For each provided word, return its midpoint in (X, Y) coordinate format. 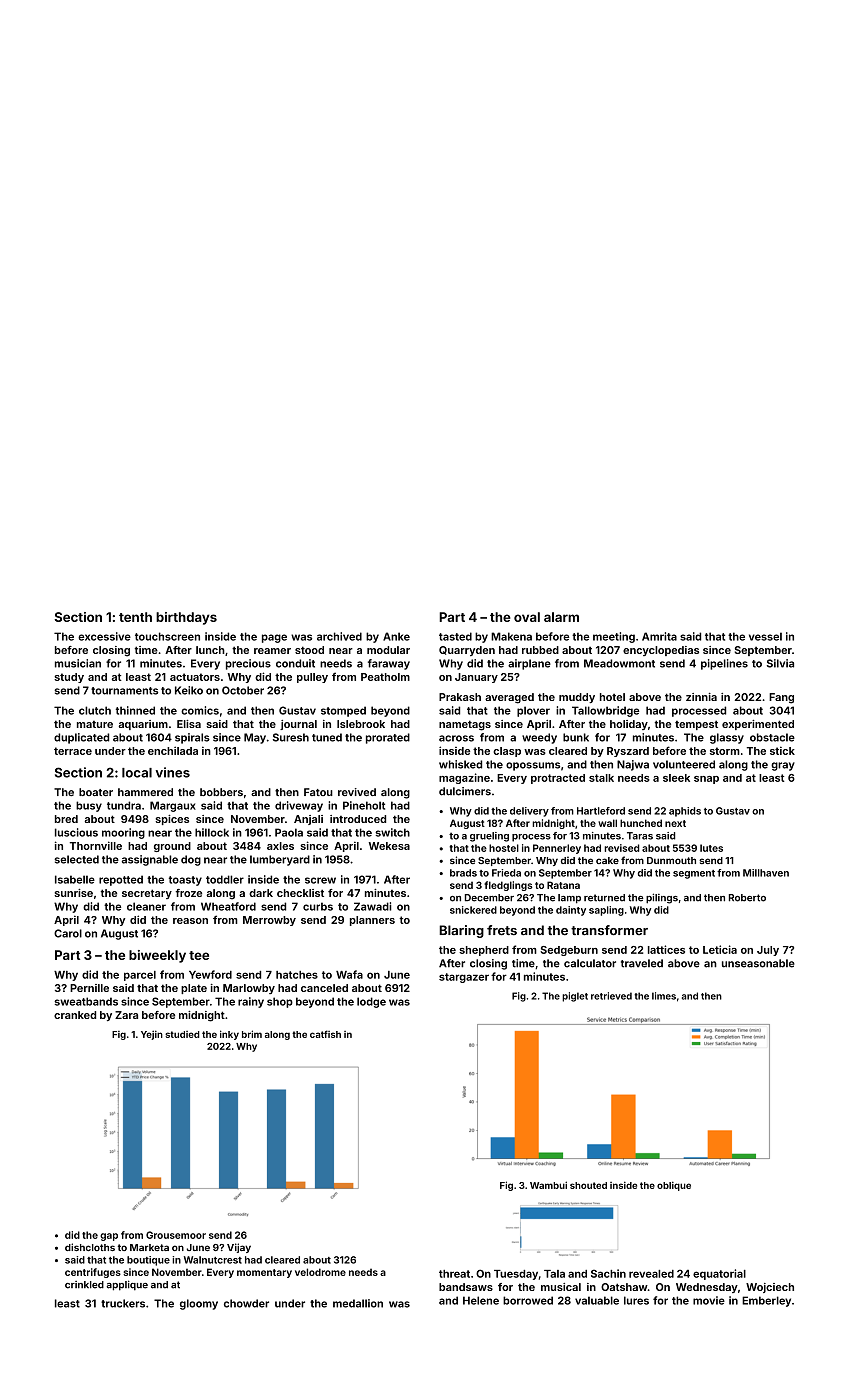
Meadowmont (619, 663)
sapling (606, 911)
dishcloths (90, 1247)
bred (66, 819)
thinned (135, 710)
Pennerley (557, 849)
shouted (588, 1185)
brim (252, 1034)
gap (109, 1237)
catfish (325, 1034)
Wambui (548, 1185)
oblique (674, 1186)
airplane (529, 664)
